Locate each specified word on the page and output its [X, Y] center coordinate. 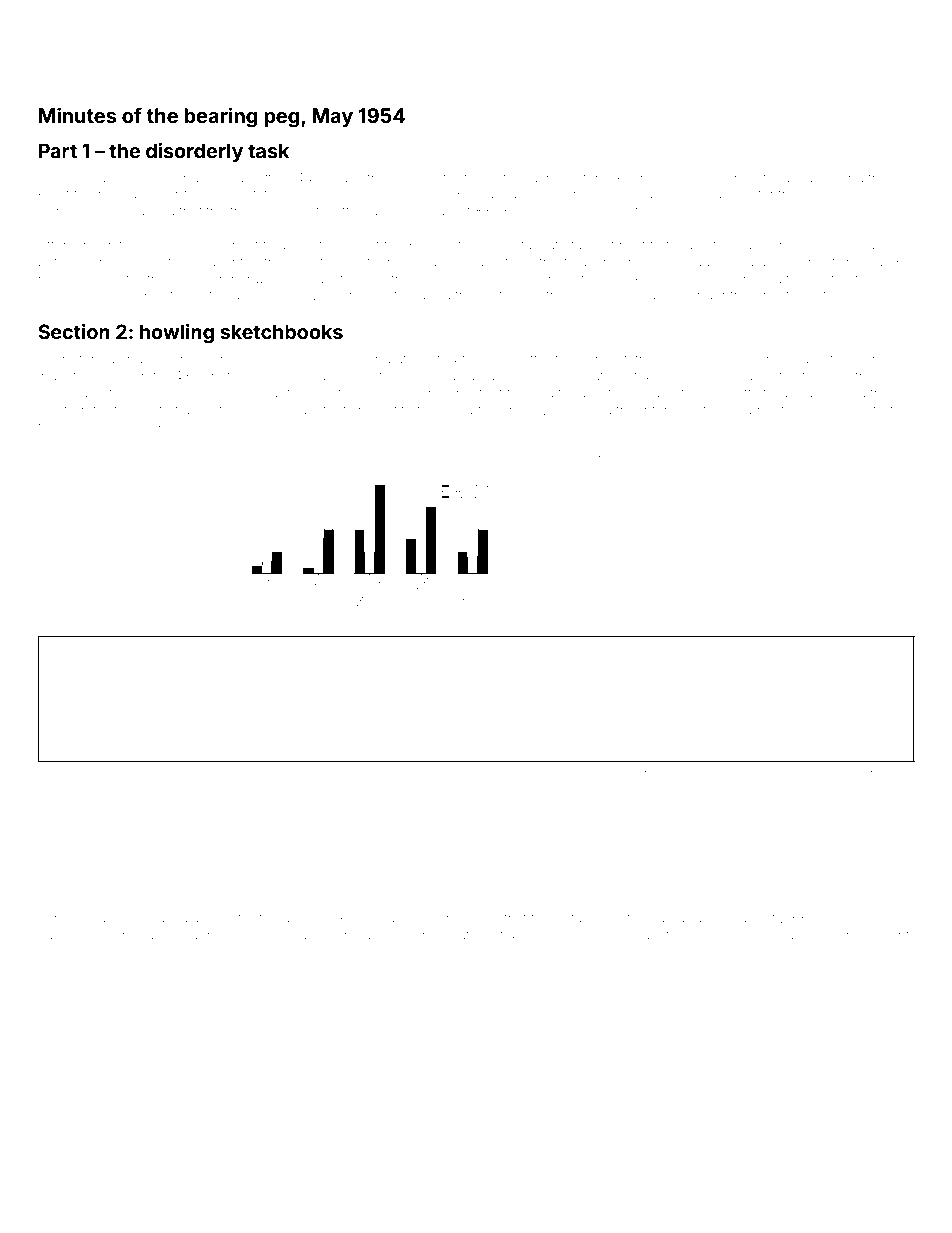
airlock [823, 194]
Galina [372, 458]
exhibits [574, 459]
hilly [50, 280]
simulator [660, 459]
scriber [404, 935]
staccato [540, 245]
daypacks [203, 920]
